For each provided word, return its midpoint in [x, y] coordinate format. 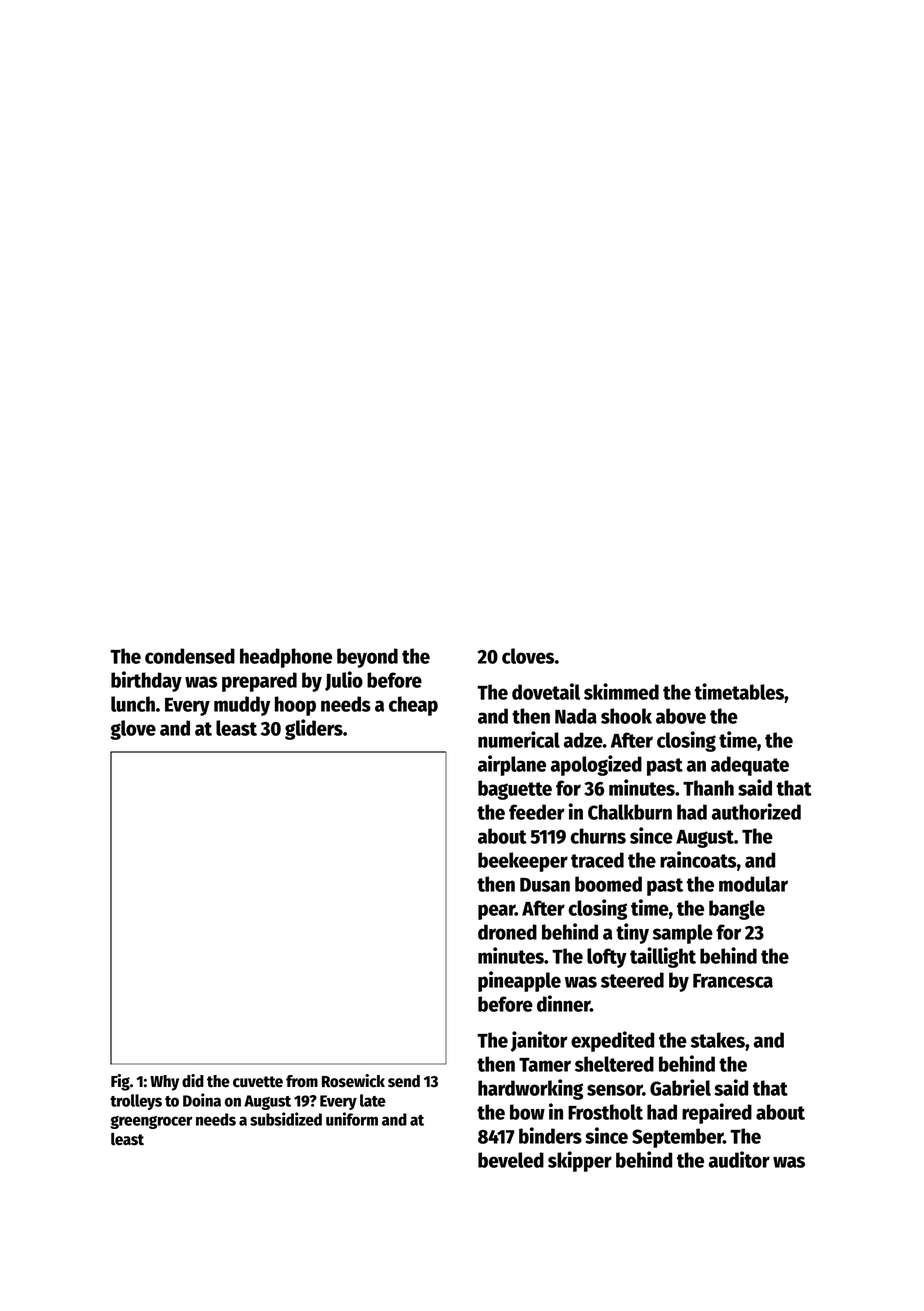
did [193, 1081]
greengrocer [151, 1122]
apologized [596, 765]
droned [507, 932]
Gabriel [680, 1087]
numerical [519, 739]
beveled [511, 1160]
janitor [539, 1041]
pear [496, 912]
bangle [737, 910]
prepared [259, 682]
